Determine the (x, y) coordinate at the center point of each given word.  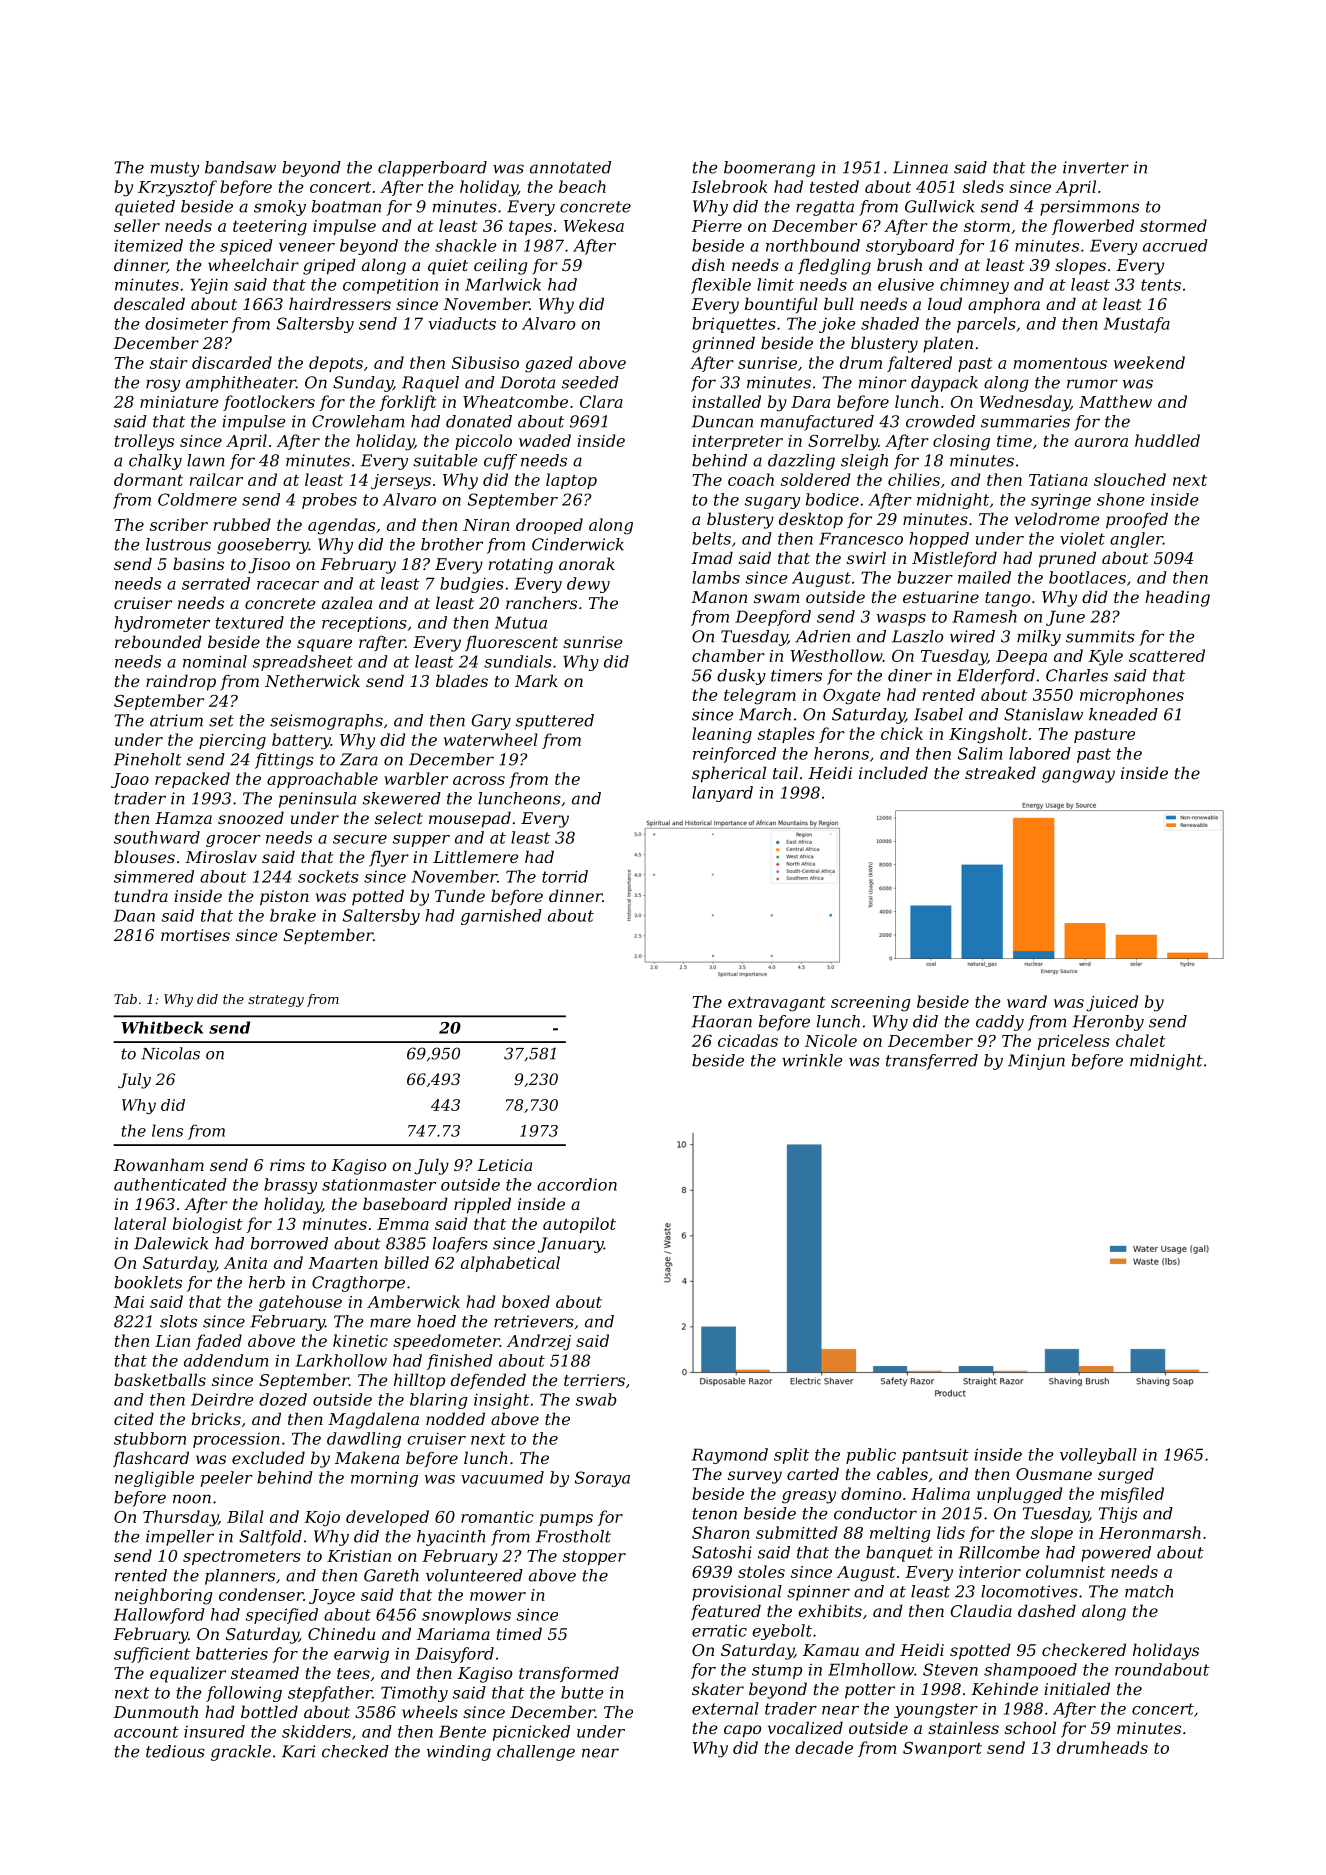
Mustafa (1137, 325)
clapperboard (432, 169)
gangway (1078, 776)
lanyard (722, 794)
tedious (175, 1751)
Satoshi (722, 1552)
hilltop (419, 1381)
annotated (570, 167)
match (1149, 1591)
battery (301, 741)
